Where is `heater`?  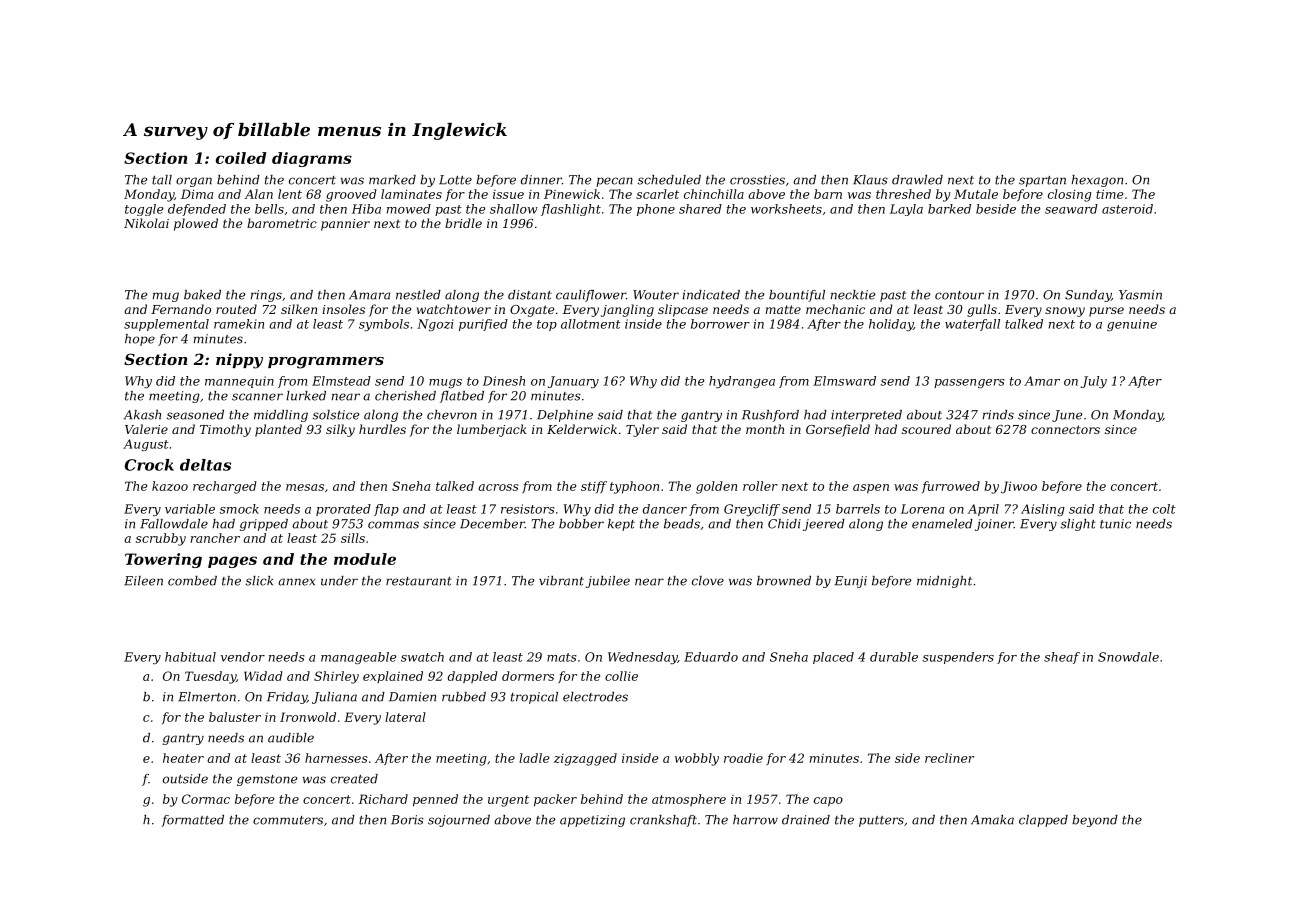
heater is located at coordinates (183, 758).
